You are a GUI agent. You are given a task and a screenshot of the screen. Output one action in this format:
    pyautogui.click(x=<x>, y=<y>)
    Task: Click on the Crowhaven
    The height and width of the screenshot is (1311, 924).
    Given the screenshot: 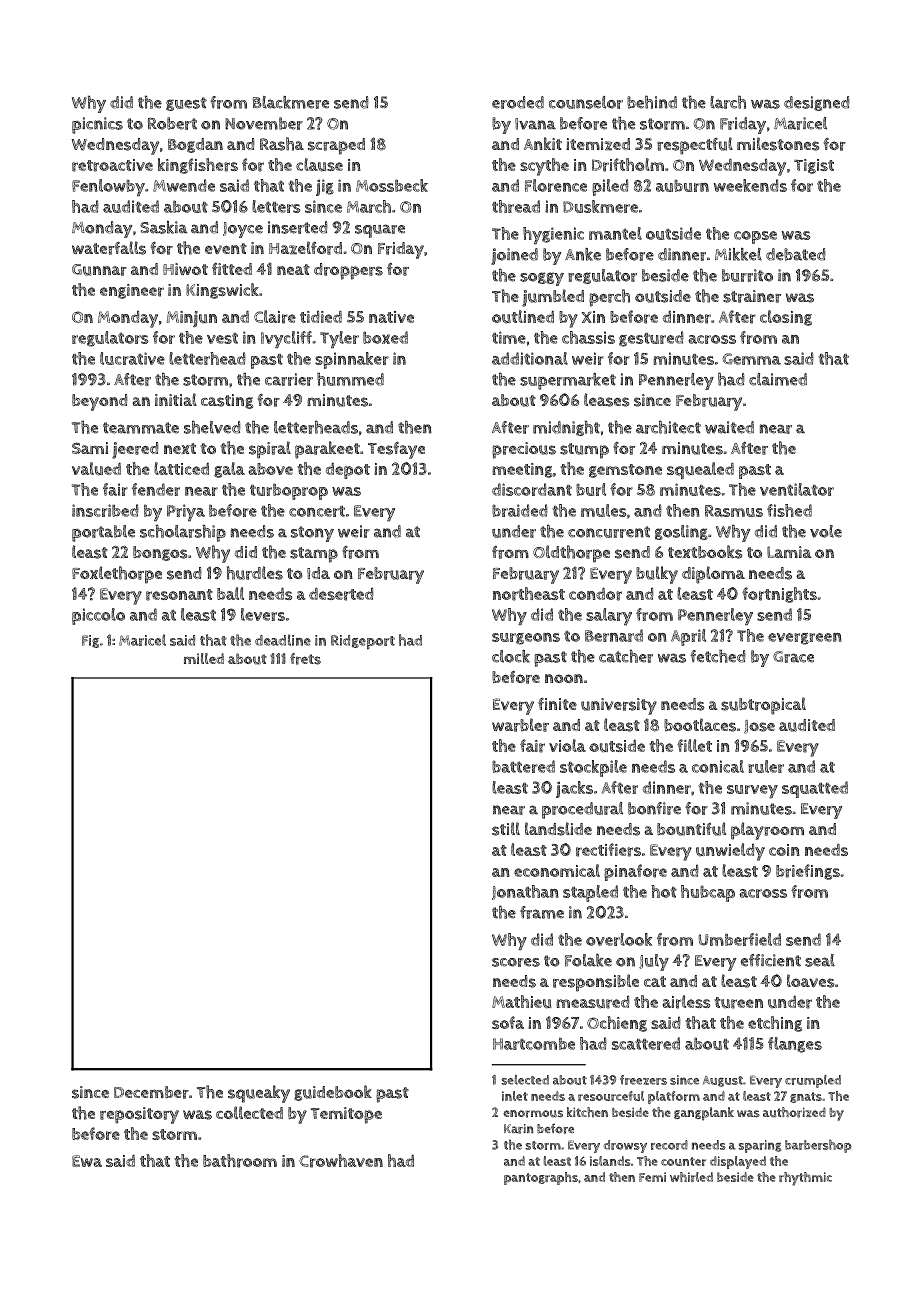 What is the action you would take?
    pyautogui.click(x=341, y=1161)
